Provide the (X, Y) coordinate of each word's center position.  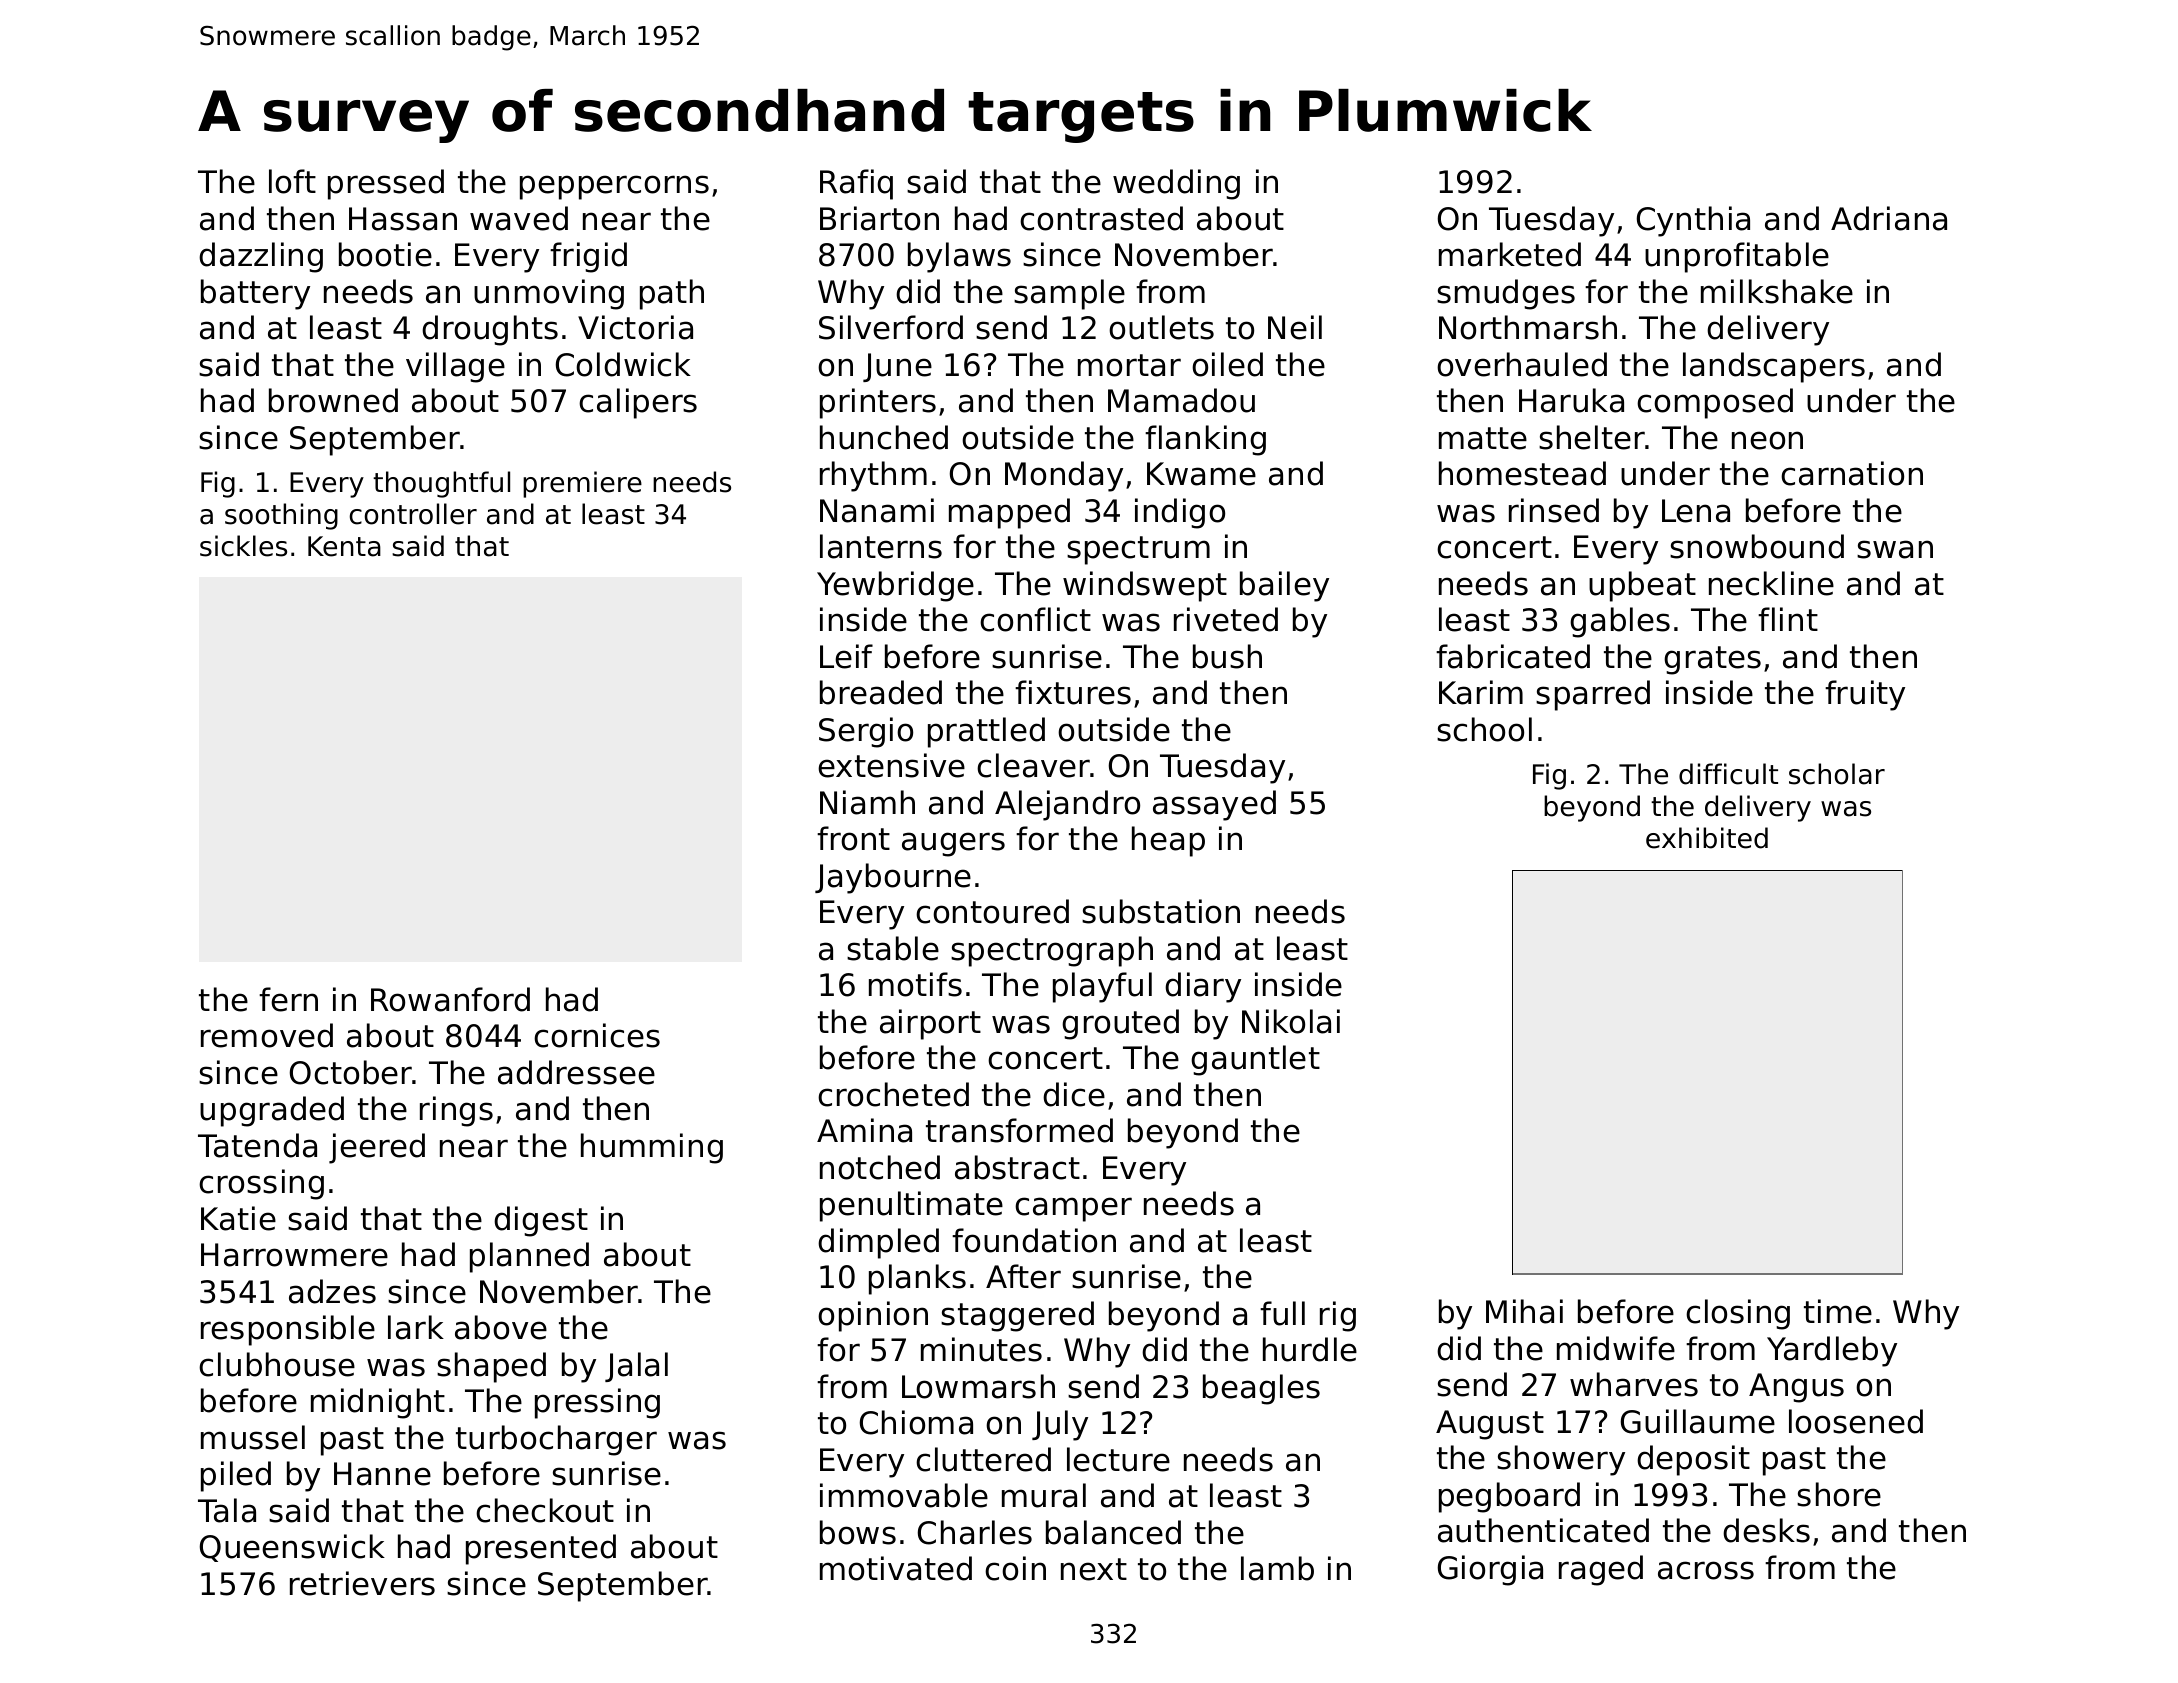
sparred (1593, 695)
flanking (1205, 440)
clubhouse (277, 1364)
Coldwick (623, 364)
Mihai (1524, 1311)
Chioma (916, 1422)
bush (1227, 656)
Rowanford (450, 999)
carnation (1852, 473)
